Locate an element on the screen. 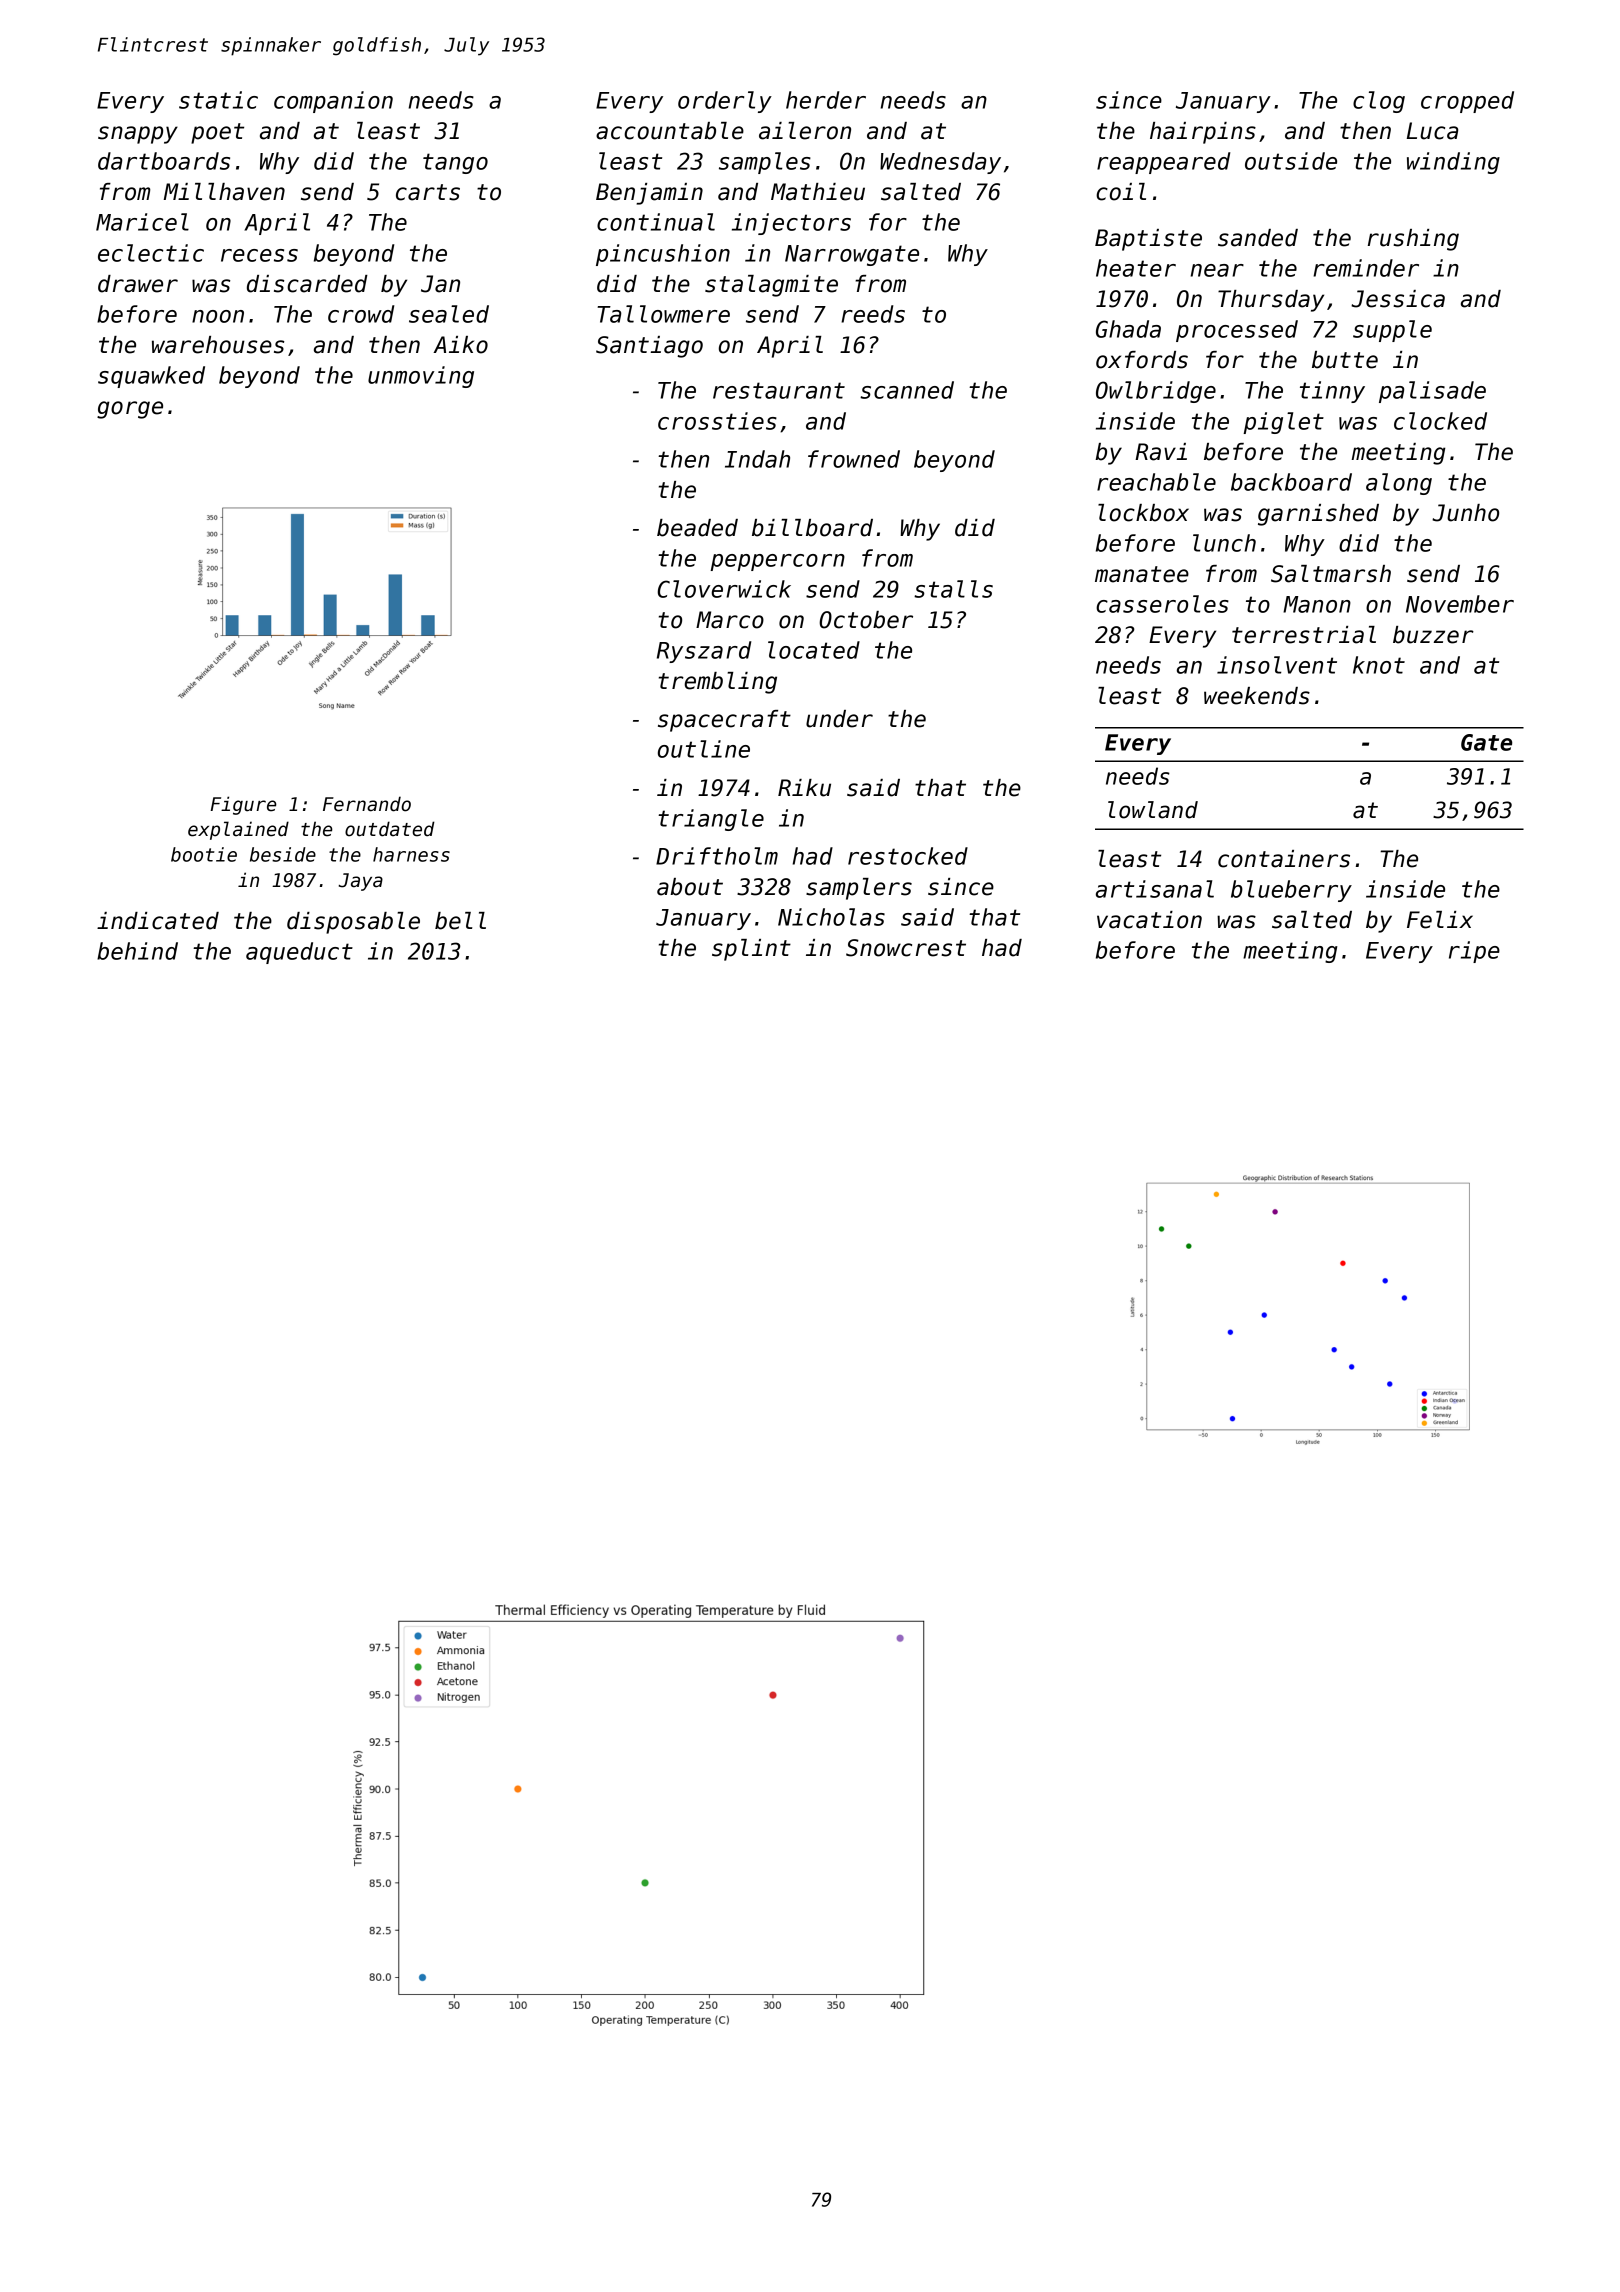 This screenshot has width=1620, height=2292. beside is located at coordinates (283, 854).
